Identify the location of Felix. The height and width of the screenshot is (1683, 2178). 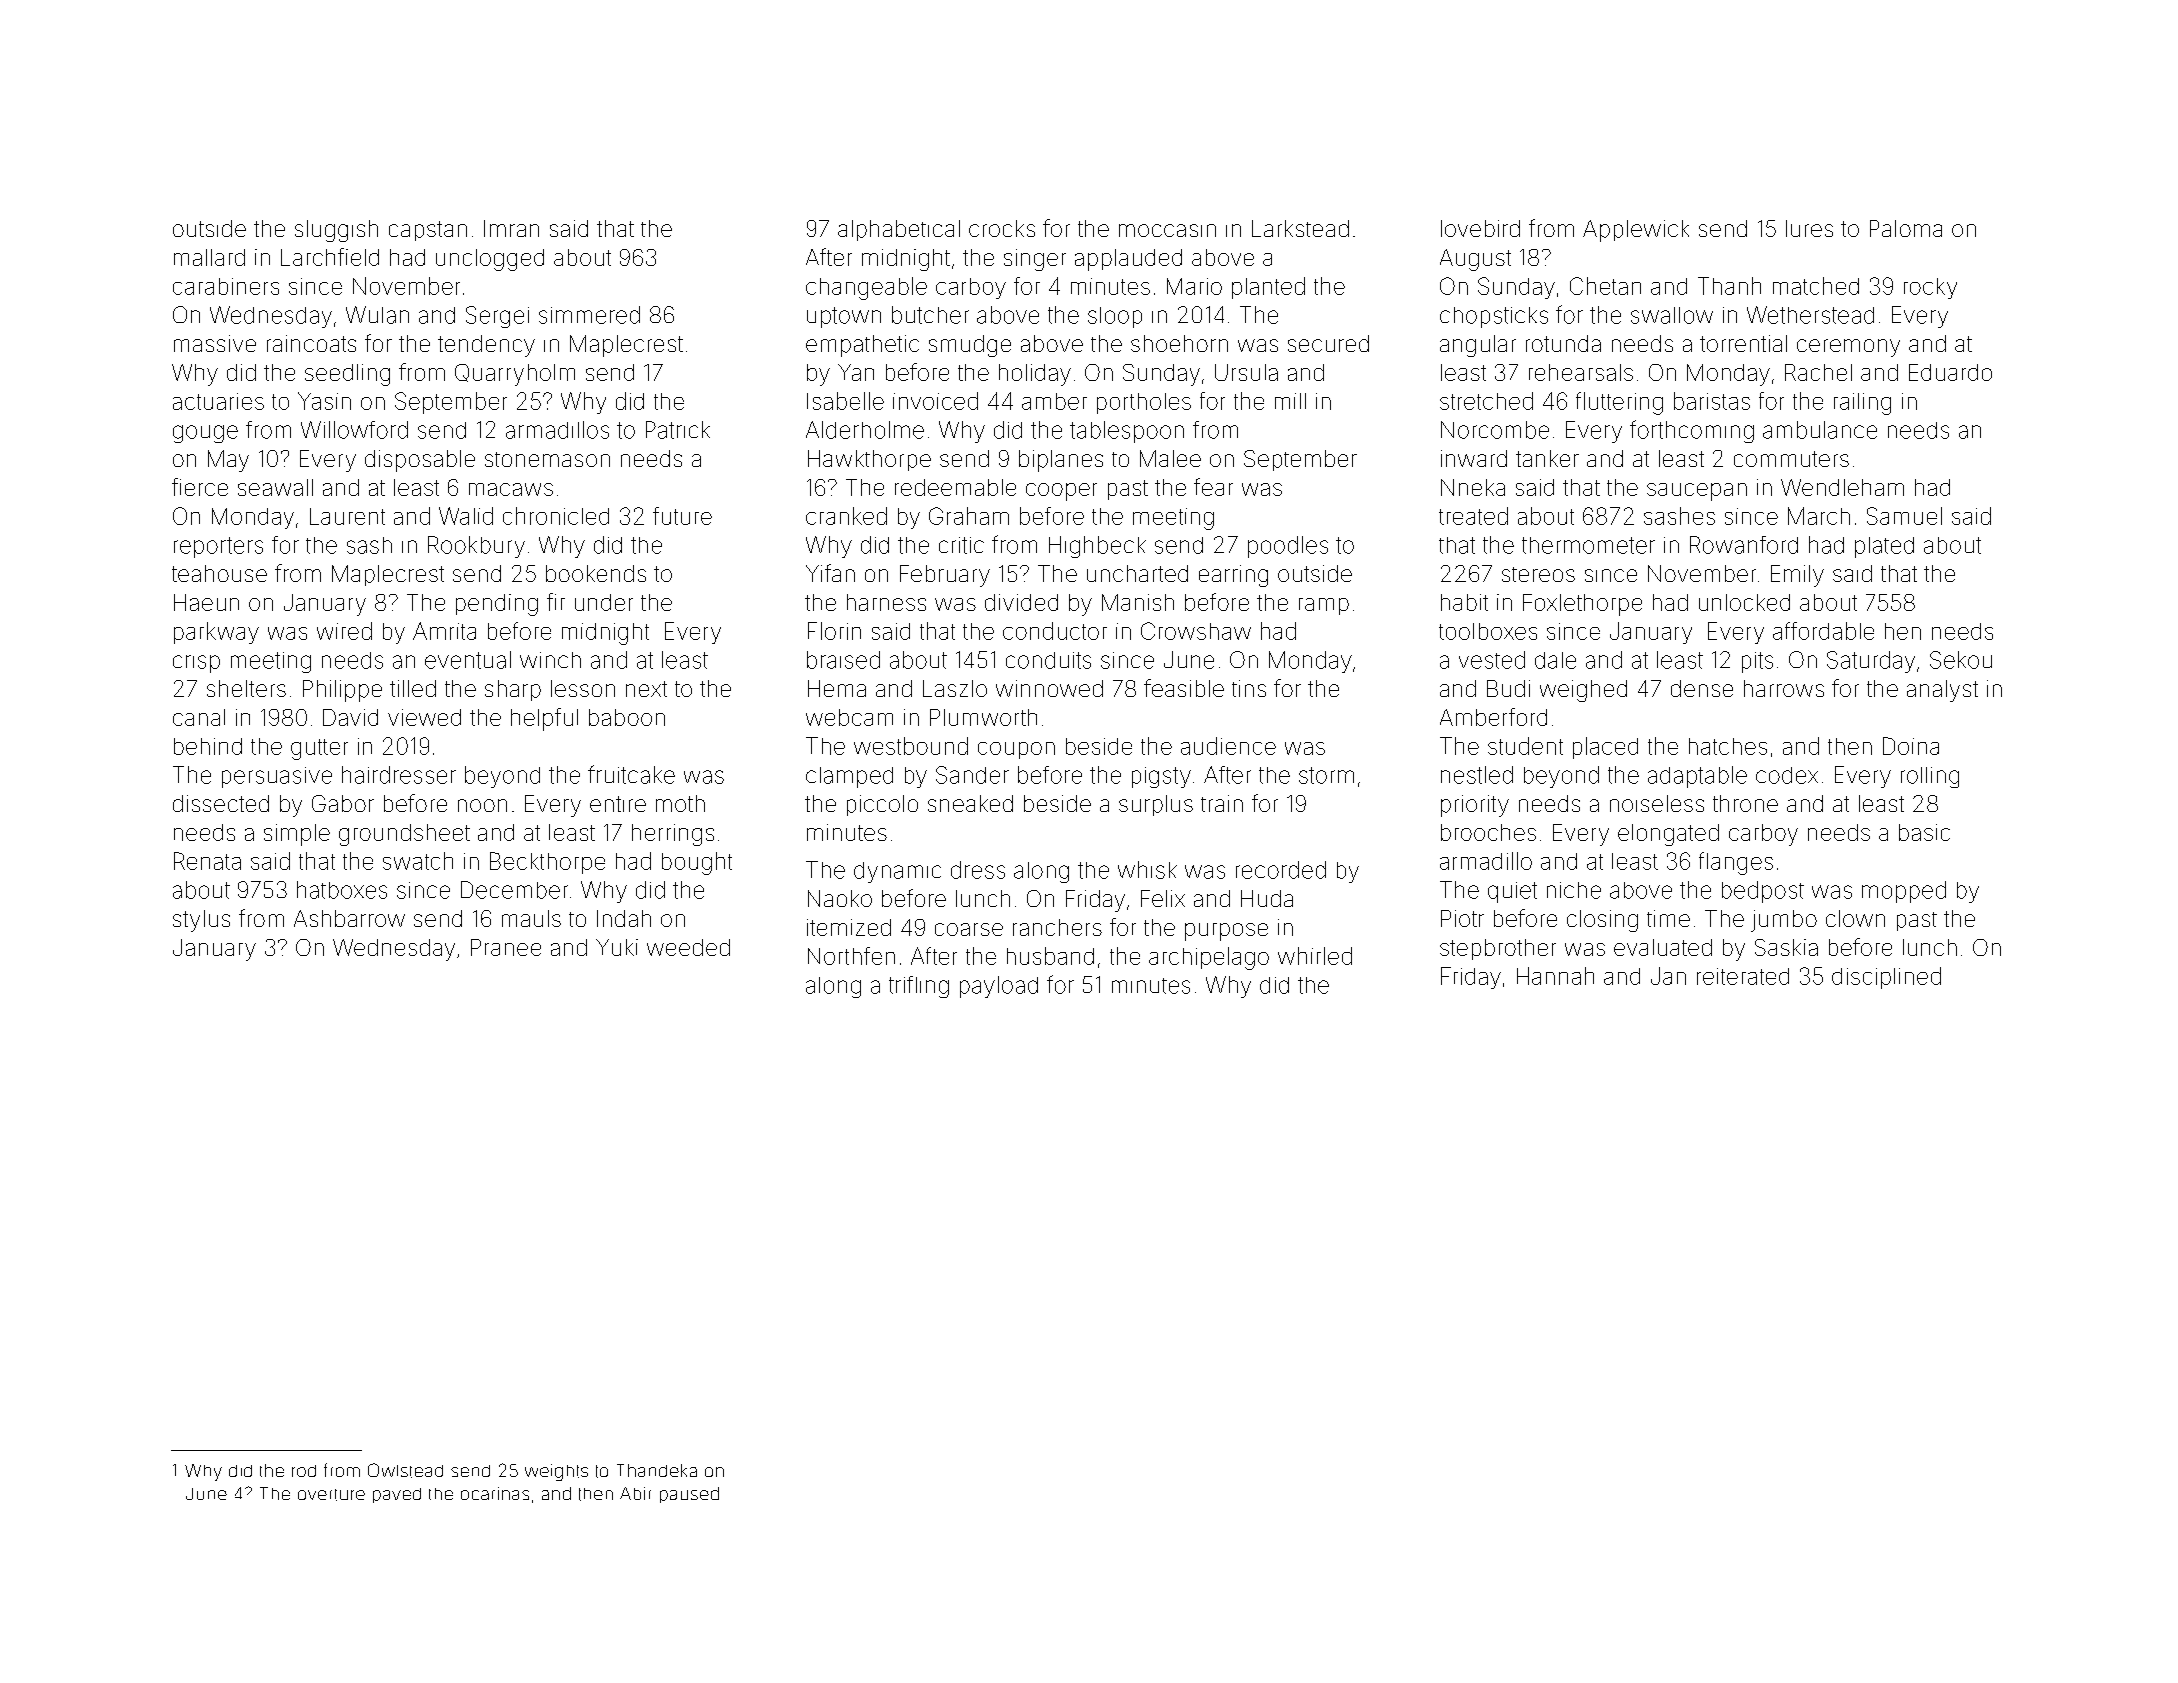
(1163, 898).
